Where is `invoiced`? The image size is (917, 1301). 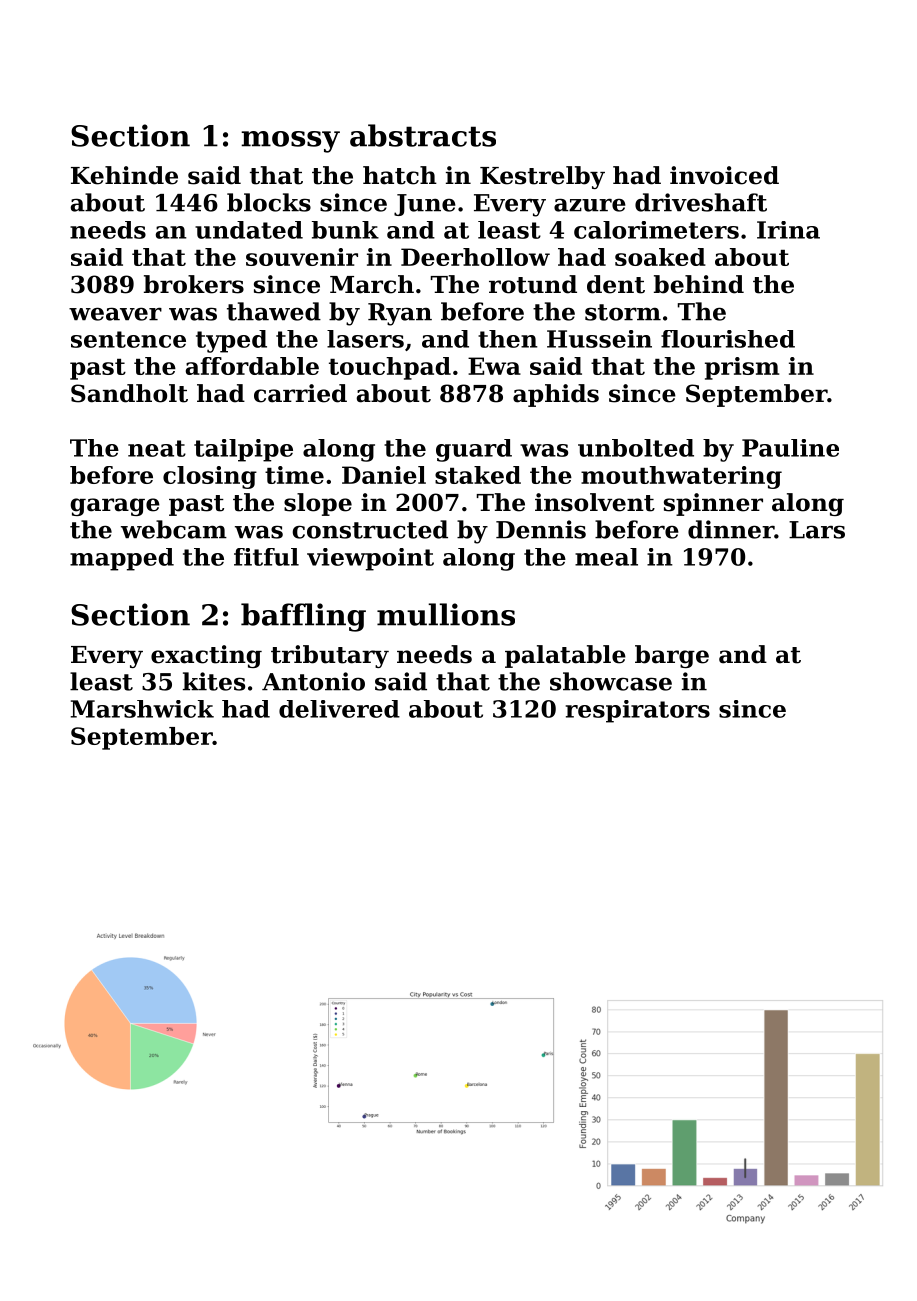 invoiced is located at coordinates (724, 175).
